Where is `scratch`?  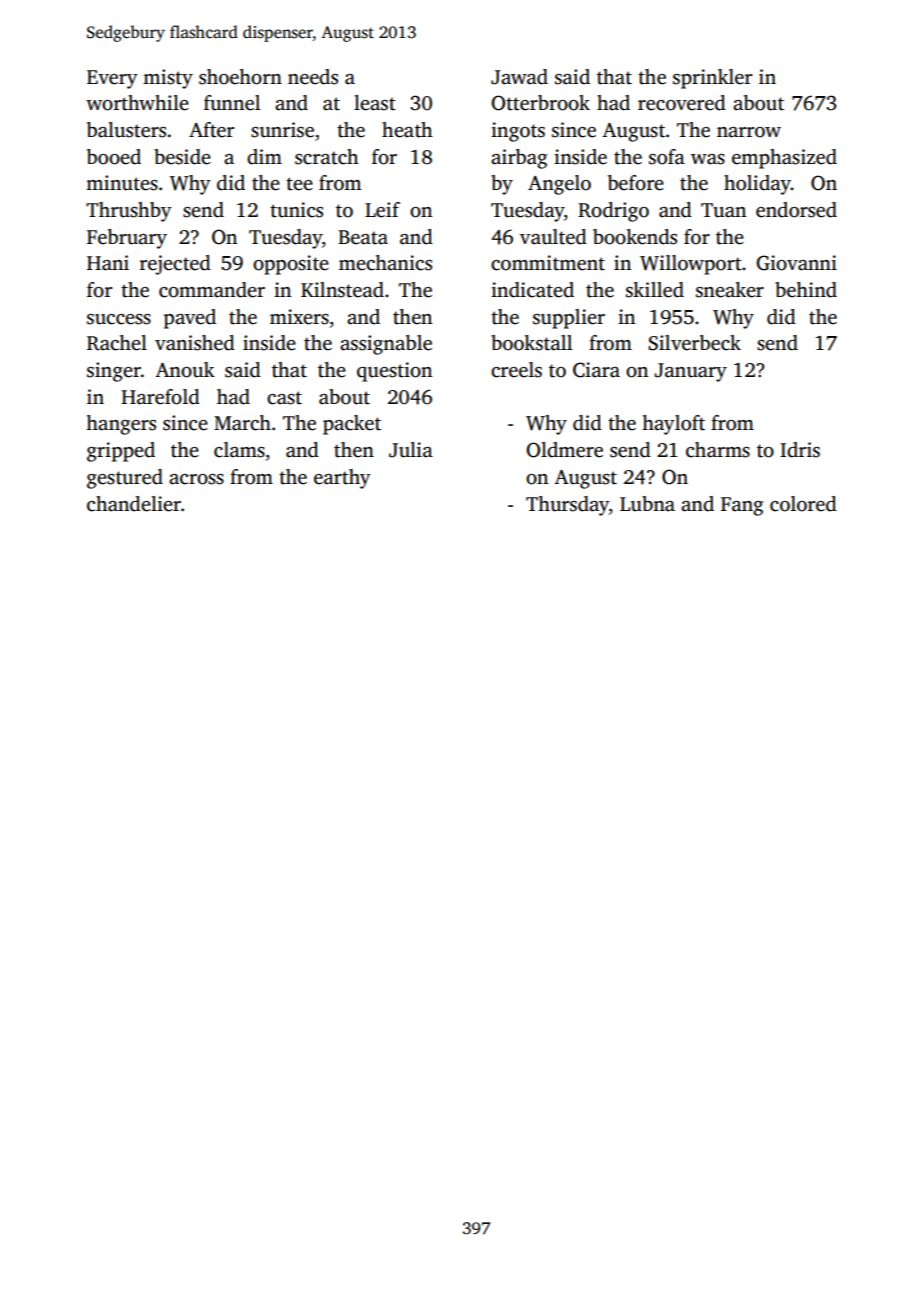 scratch is located at coordinates (327, 157).
